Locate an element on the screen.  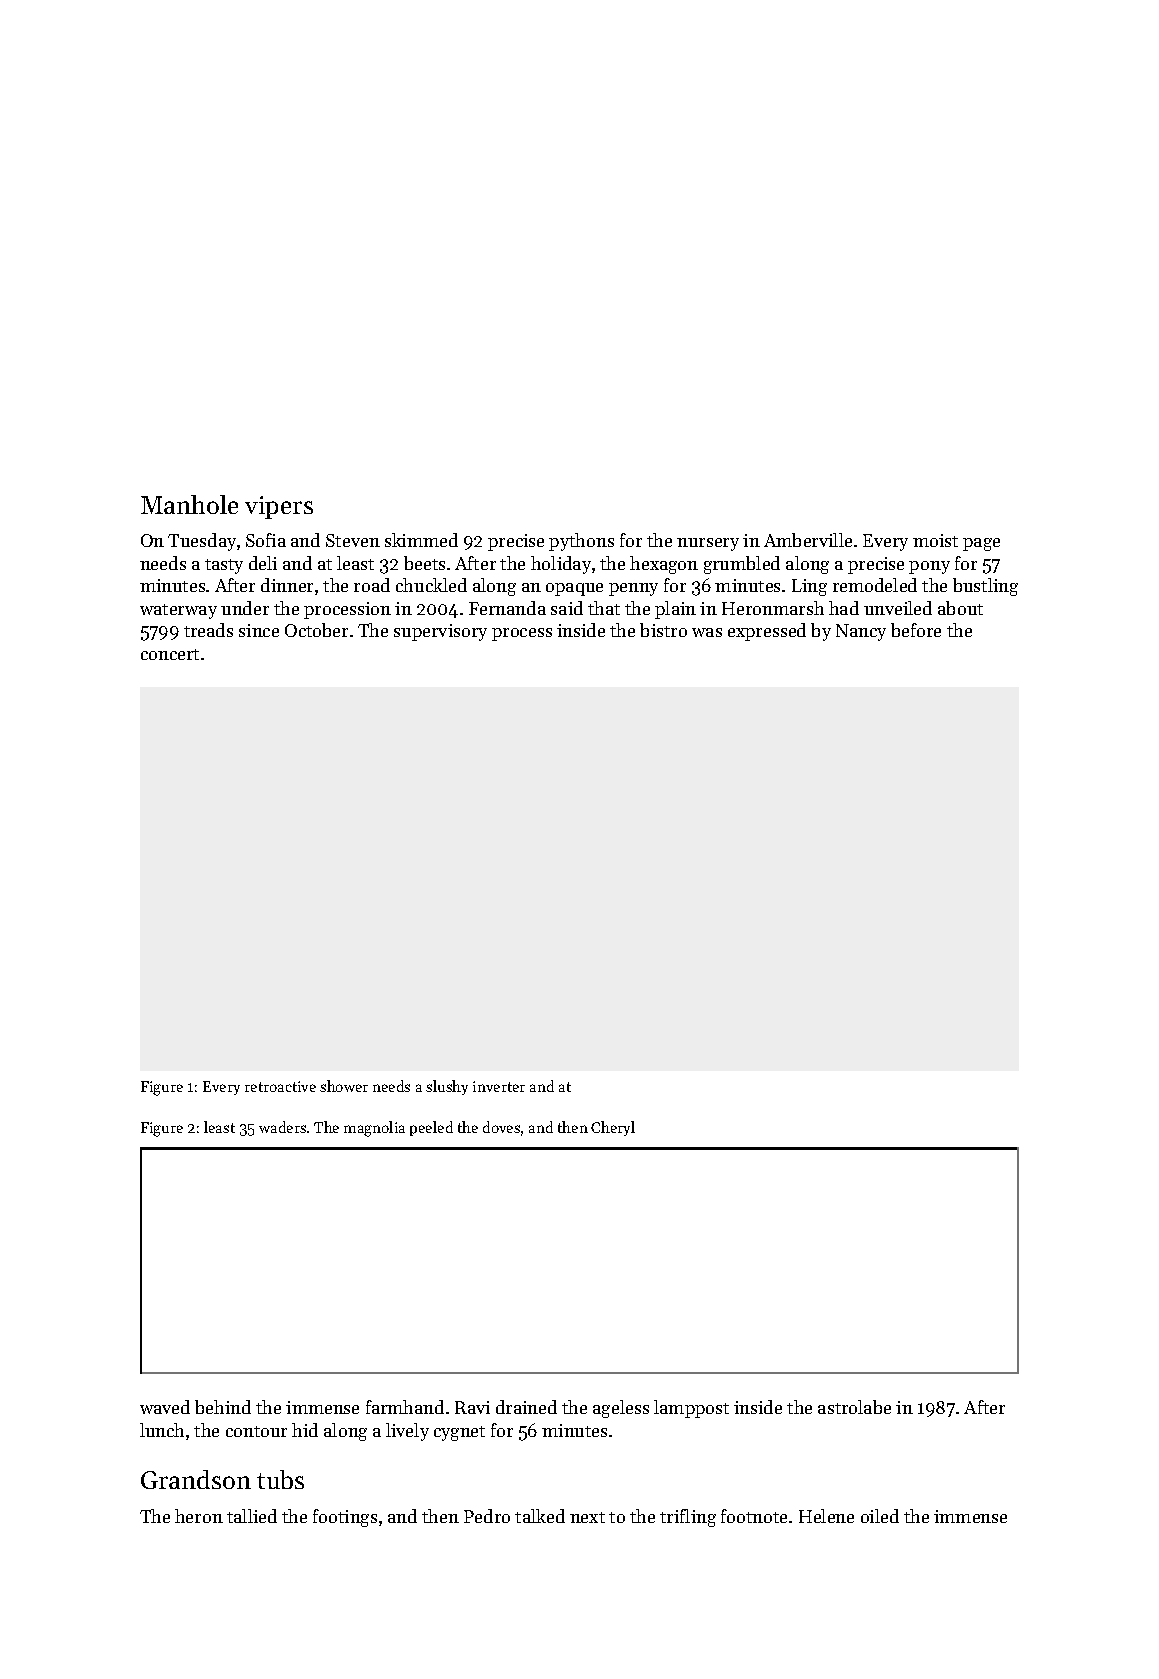
shower is located at coordinates (344, 1086).
